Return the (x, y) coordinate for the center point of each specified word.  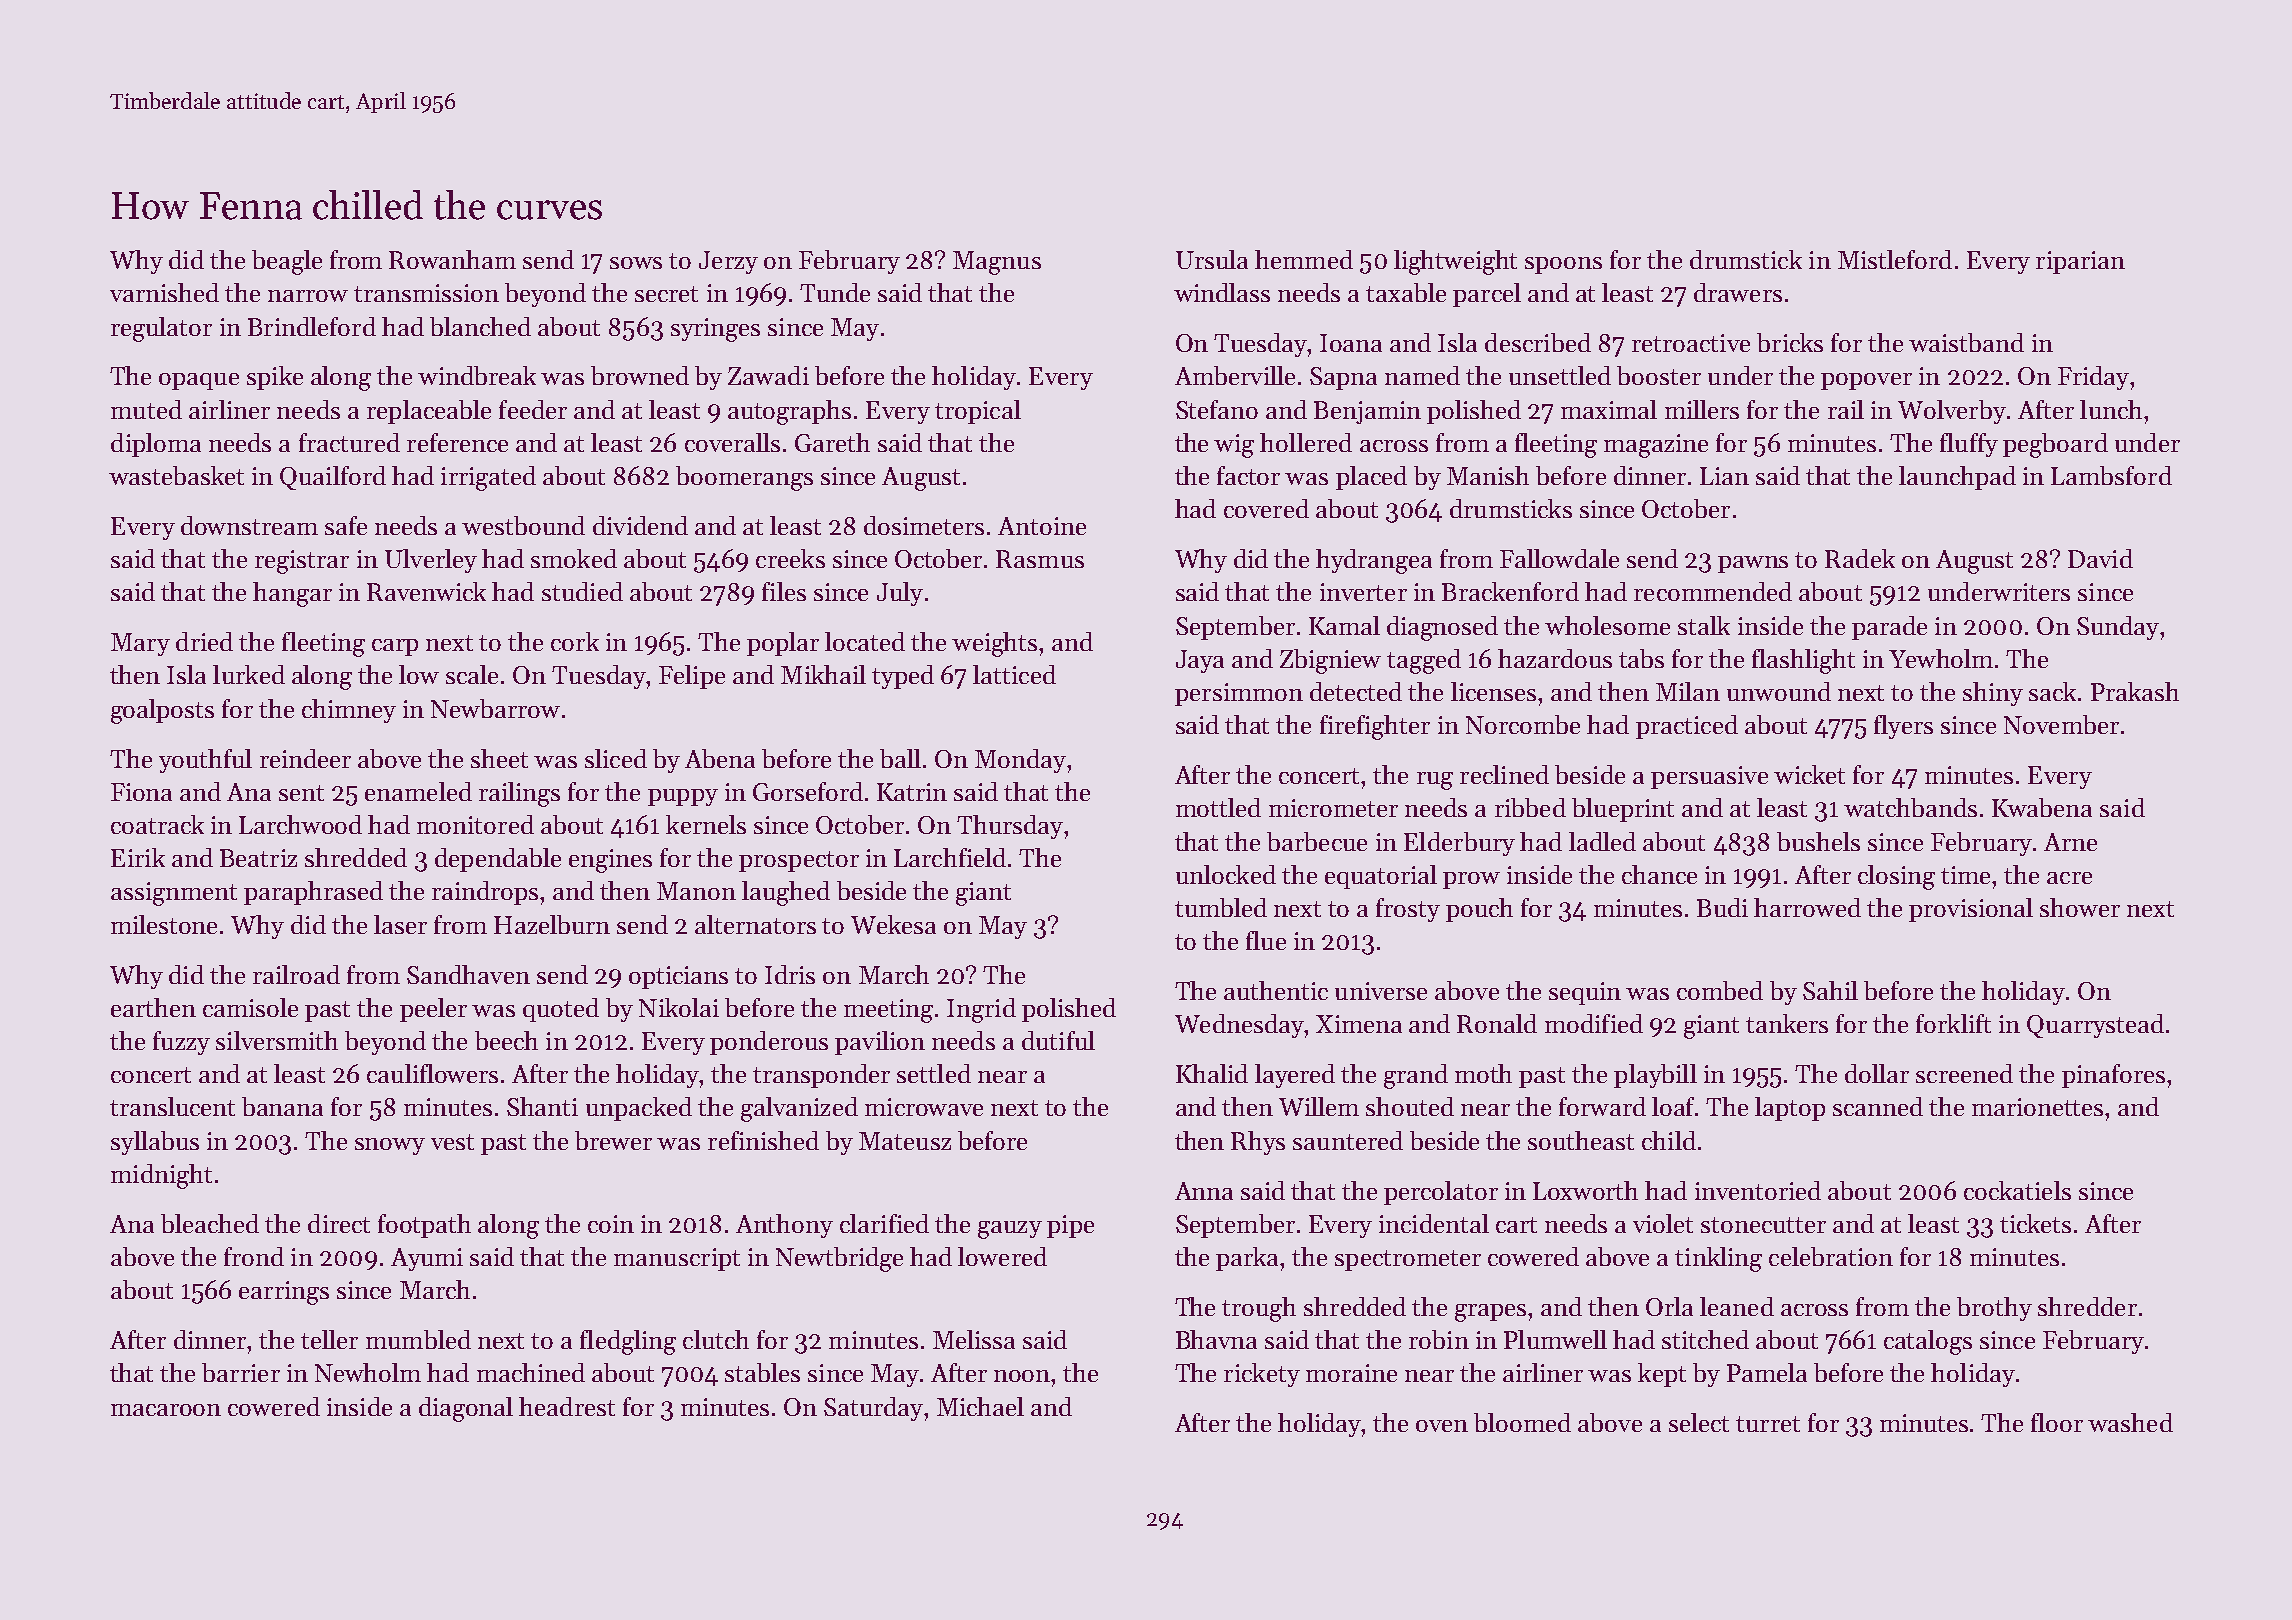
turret (1768, 1424)
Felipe (692, 677)
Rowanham (452, 259)
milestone (164, 924)
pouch (1479, 910)
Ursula (1212, 259)
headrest (567, 1406)
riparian (2080, 262)
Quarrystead (2095, 1026)
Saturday (873, 1409)
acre (2069, 878)
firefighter (1375, 727)
